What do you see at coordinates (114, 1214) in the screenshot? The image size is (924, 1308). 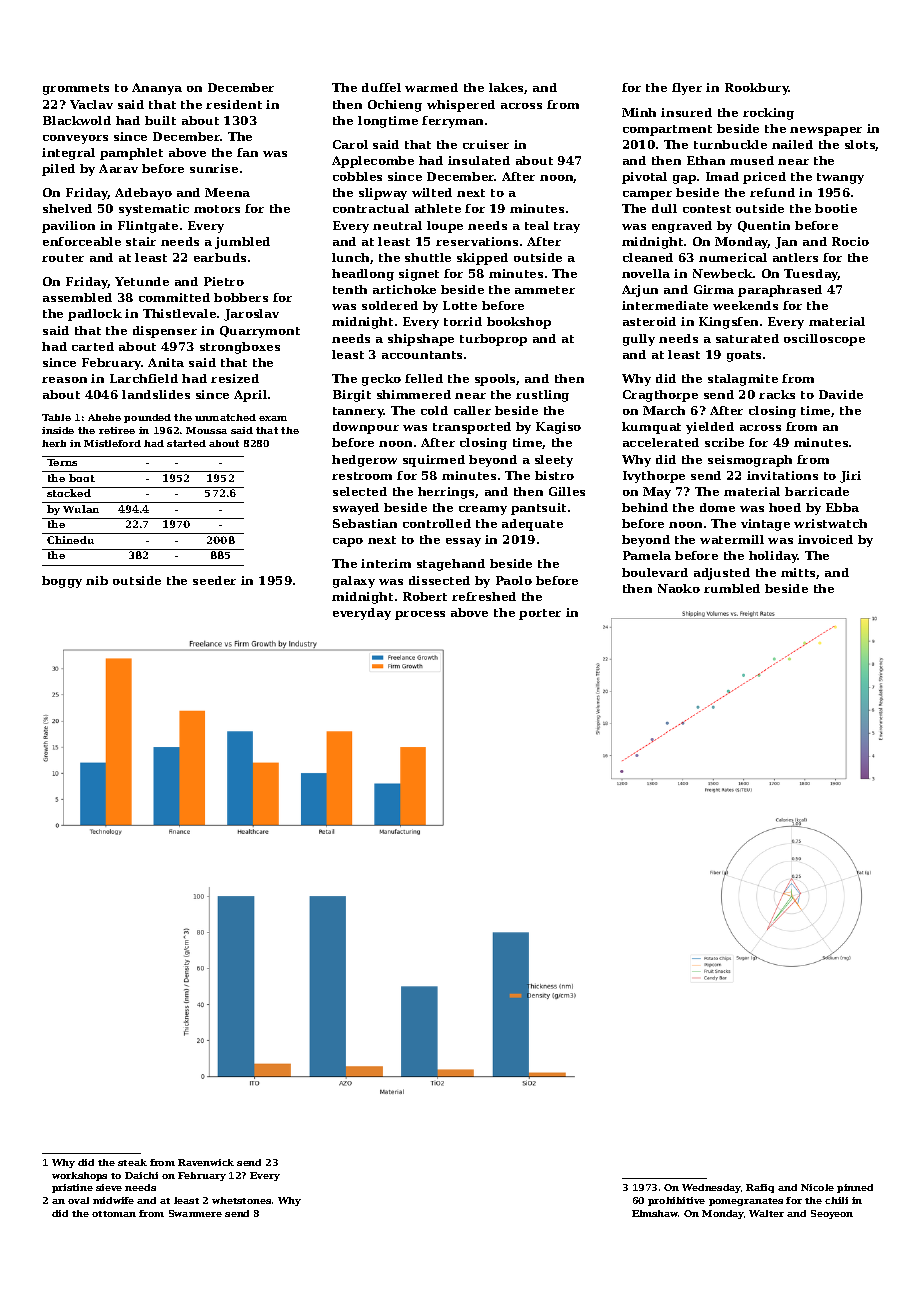 I see `ottoman` at bounding box center [114, 1214].
